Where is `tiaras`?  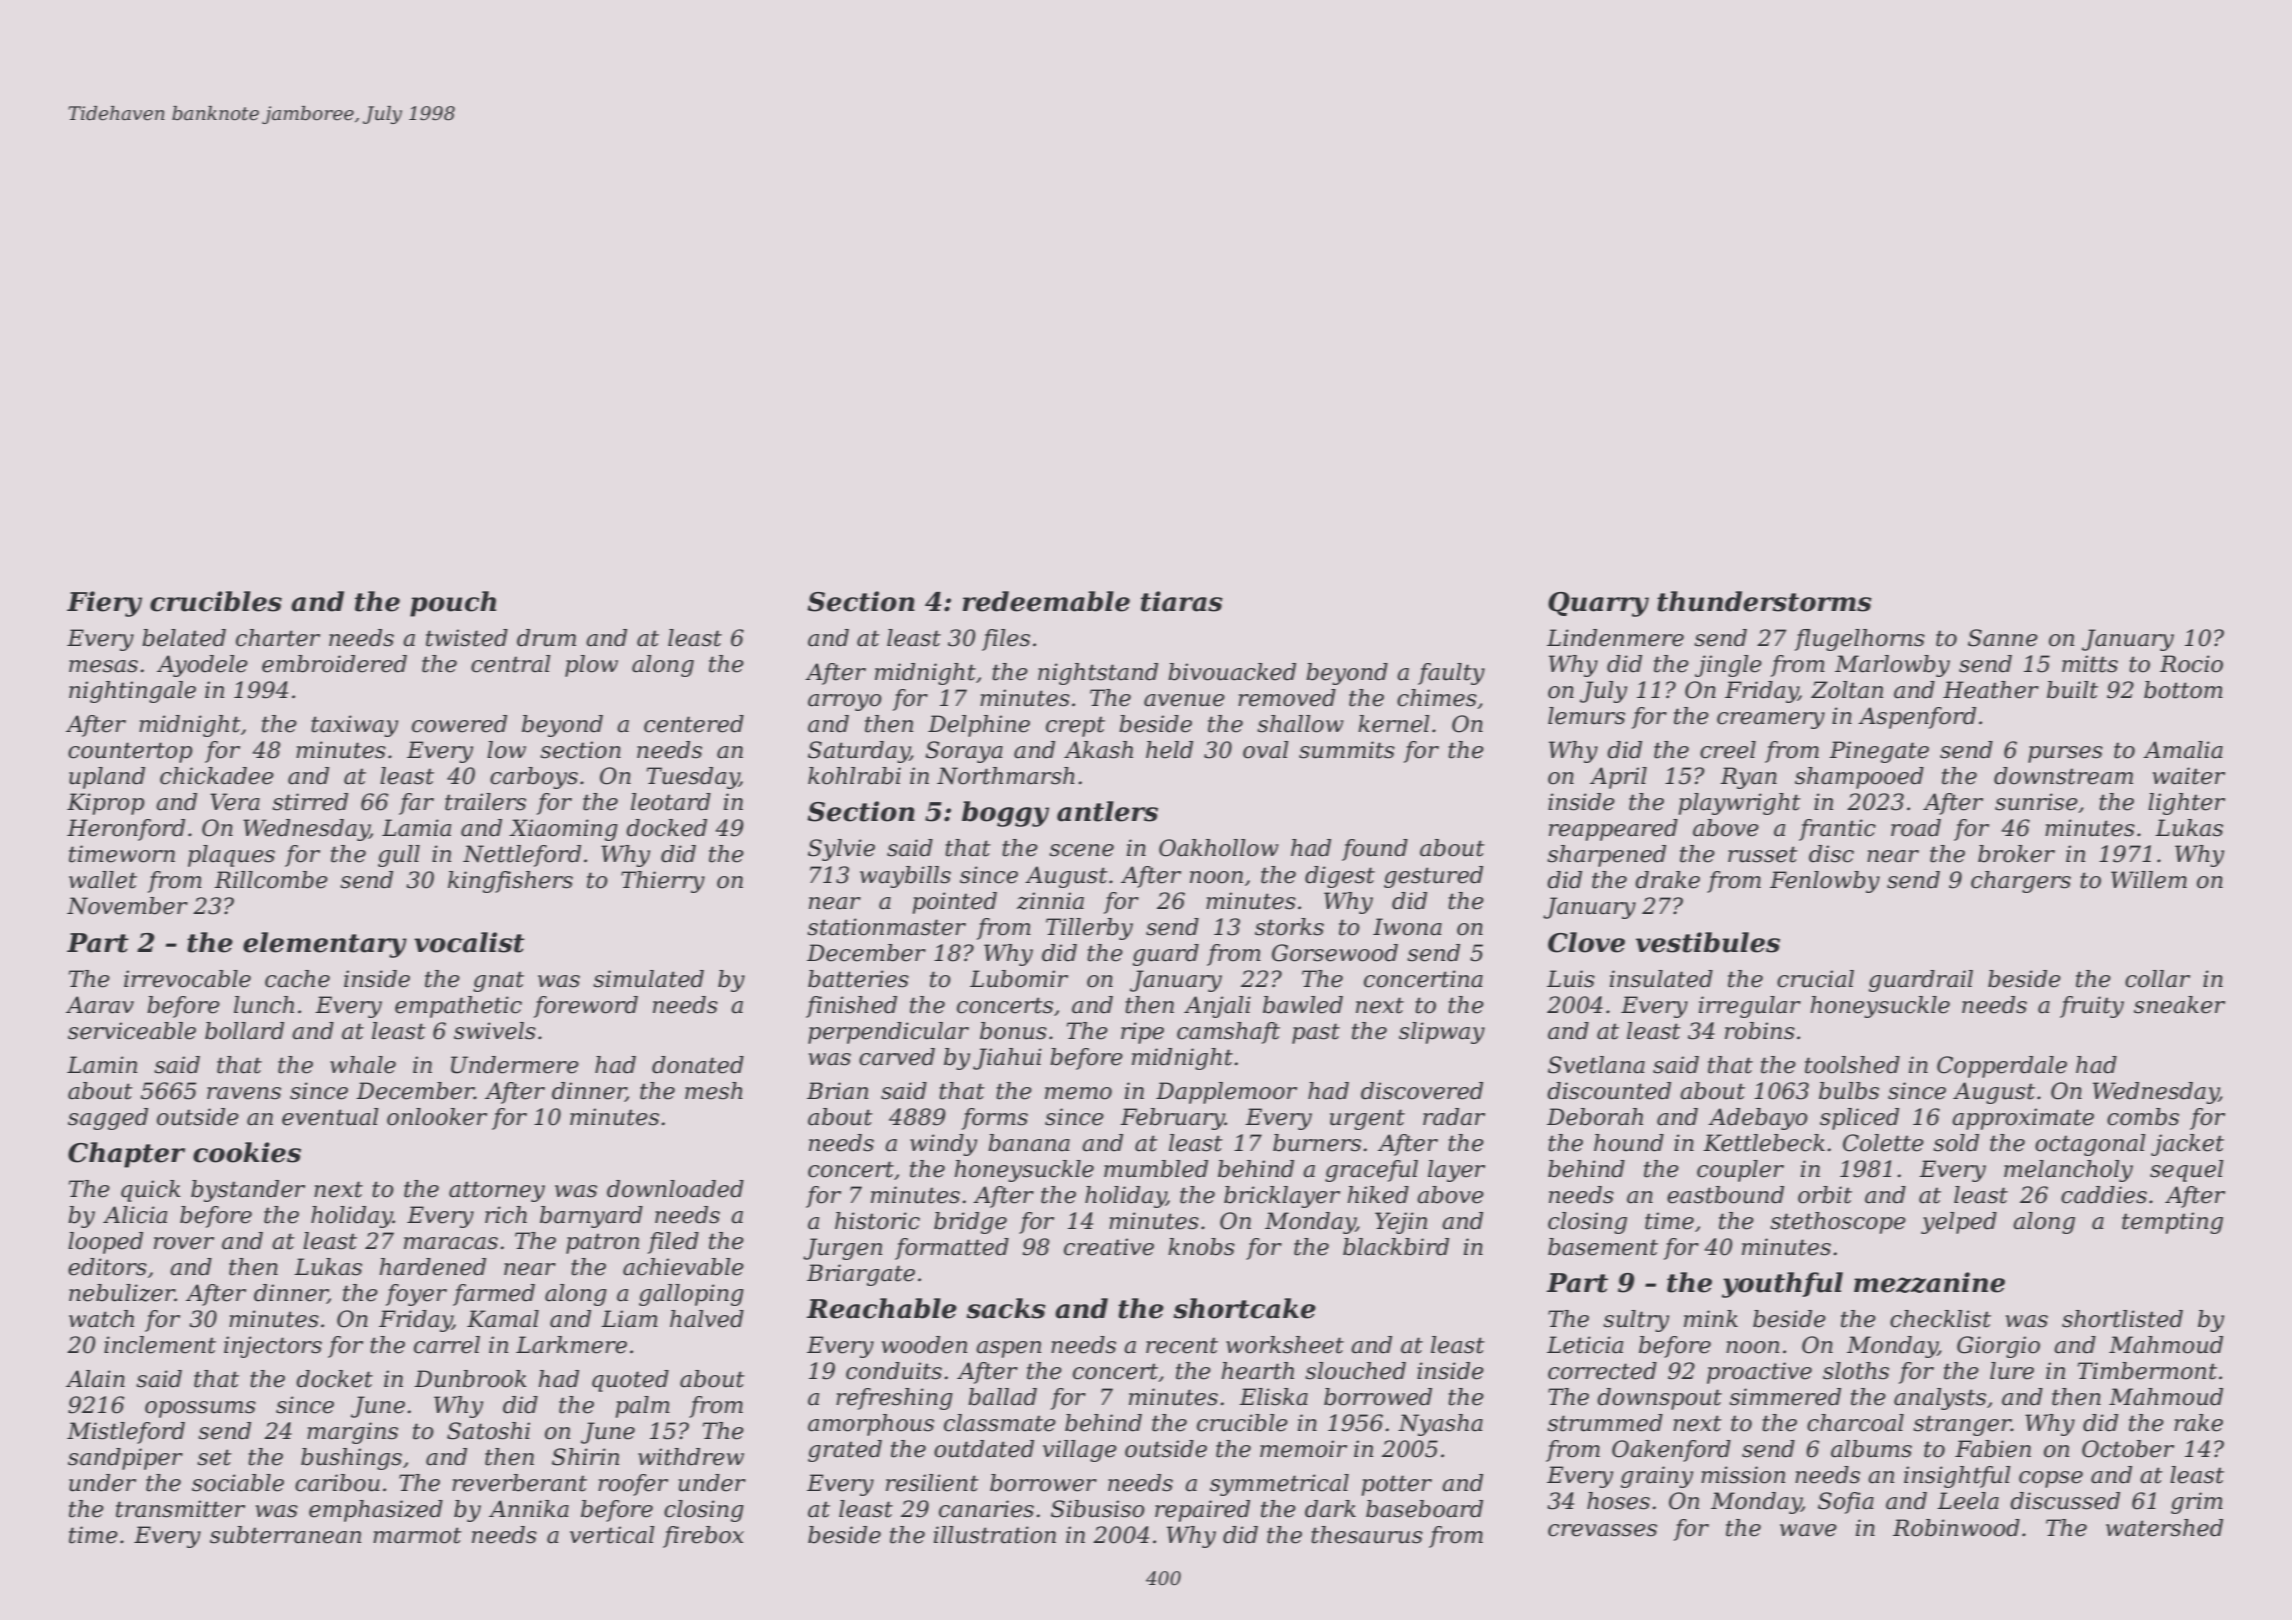 tiaras is located at coordinates (1182, 601).
